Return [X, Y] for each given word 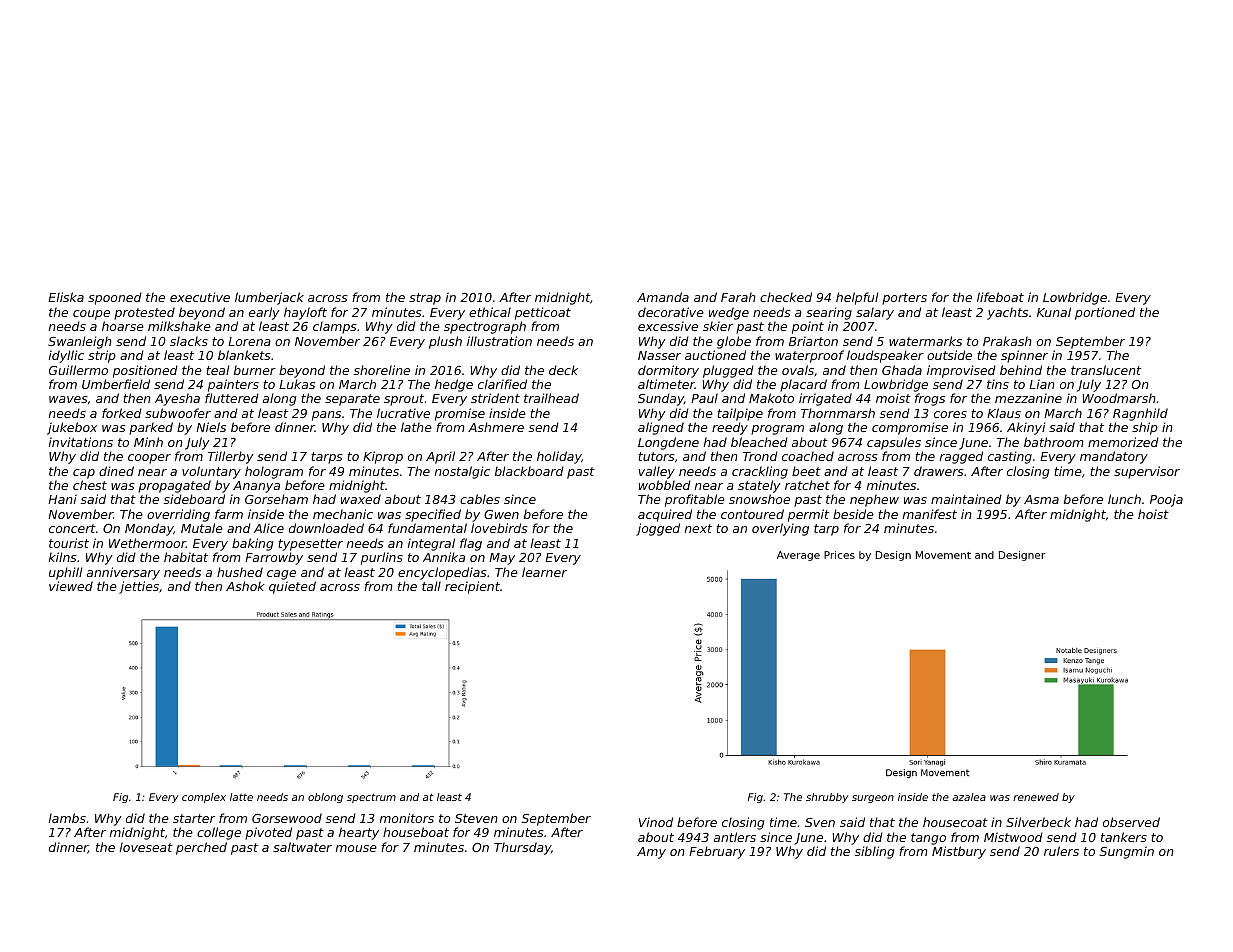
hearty [359, 833]
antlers [735, 837]
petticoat [543, 313]
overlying [780, 529]
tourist [69, 543]
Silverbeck [1038, 822]
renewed [1036, 797]
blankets [244, 355]
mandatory [1114, 457]
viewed [71, 586]
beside [853, 514]
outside [949, 355]
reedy [730, 428]
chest [90, 485]
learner [544, 572]
